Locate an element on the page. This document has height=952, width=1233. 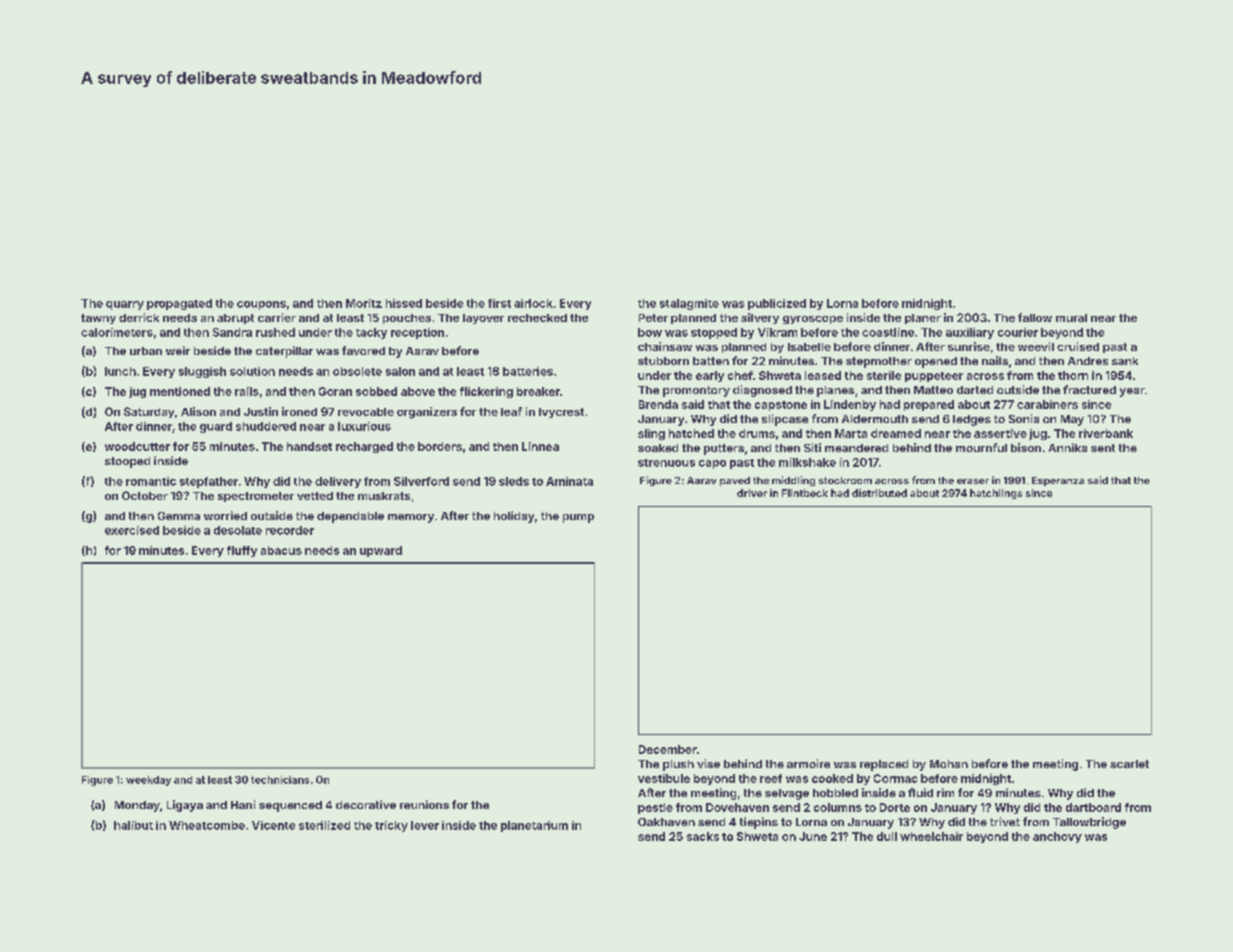
solution is located at coordinates (252, 371).
